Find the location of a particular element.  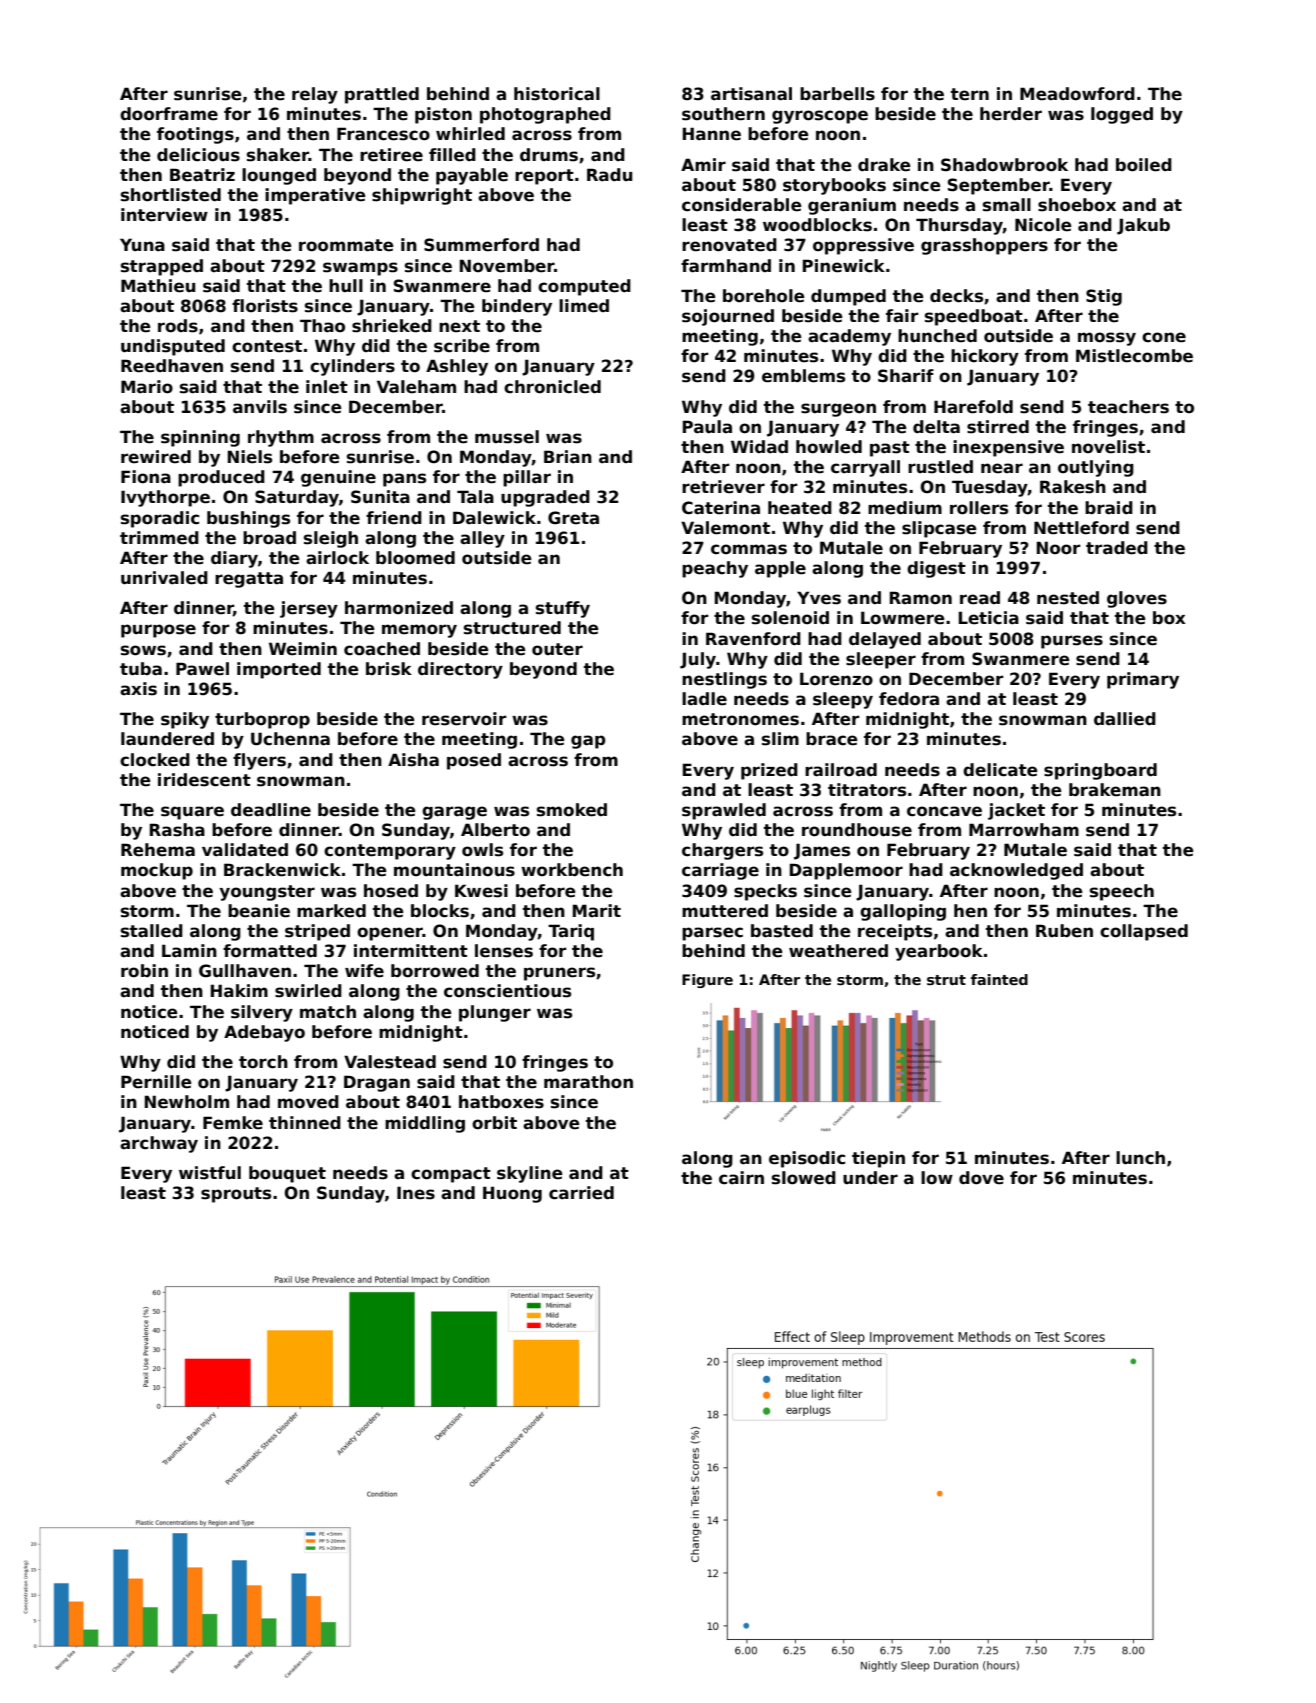

marathon is located at coordinates (588, 1082).
